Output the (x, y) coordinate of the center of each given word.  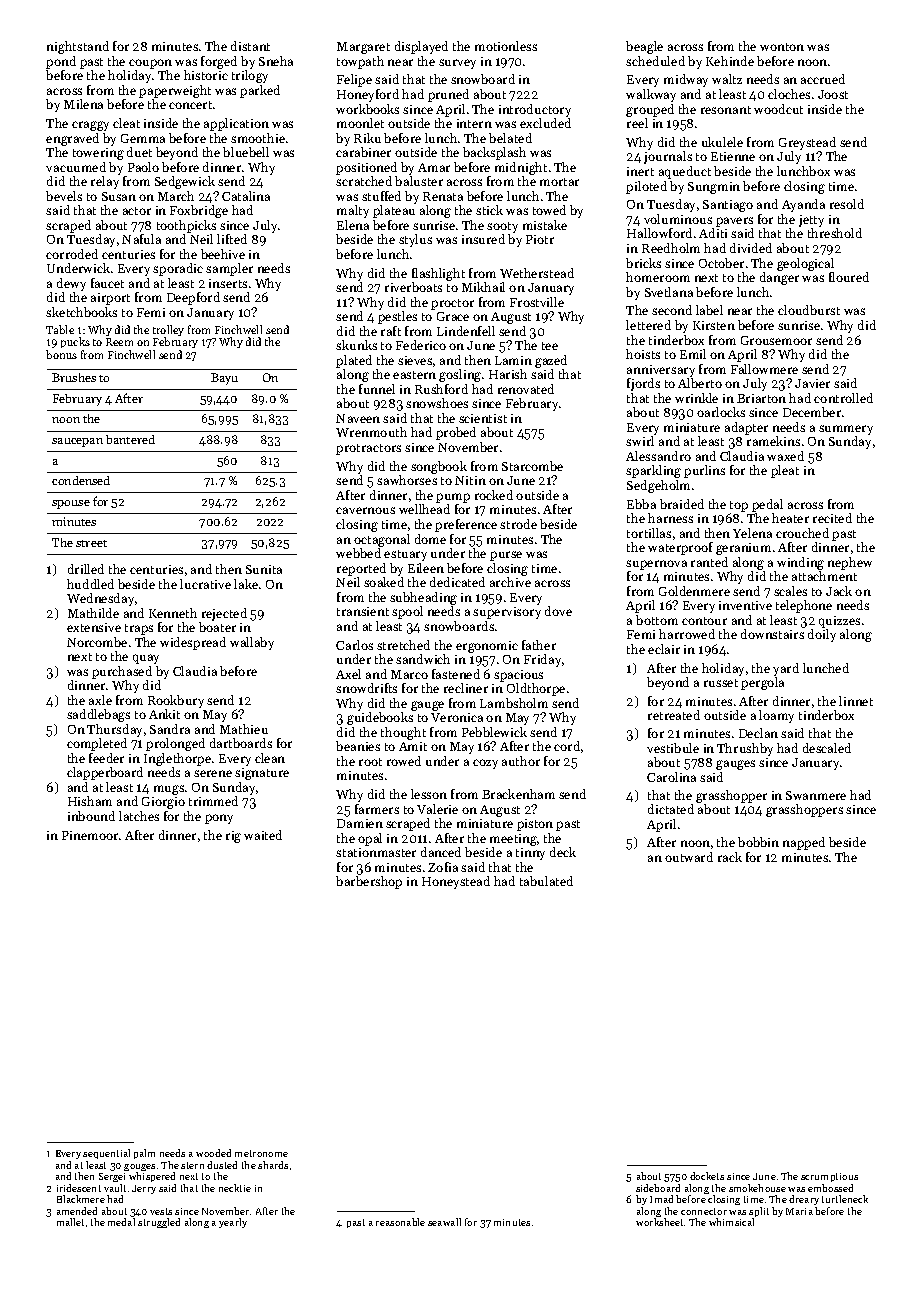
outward (689, 857)
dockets (707, 1176)
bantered (130, 439)
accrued (823, 79)
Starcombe (532, 466)
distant (250, 46)
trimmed (213, 801)
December (812, 412)
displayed (421, 47)
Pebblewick (494, 732)
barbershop (369, 882)
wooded (213, 1153)
